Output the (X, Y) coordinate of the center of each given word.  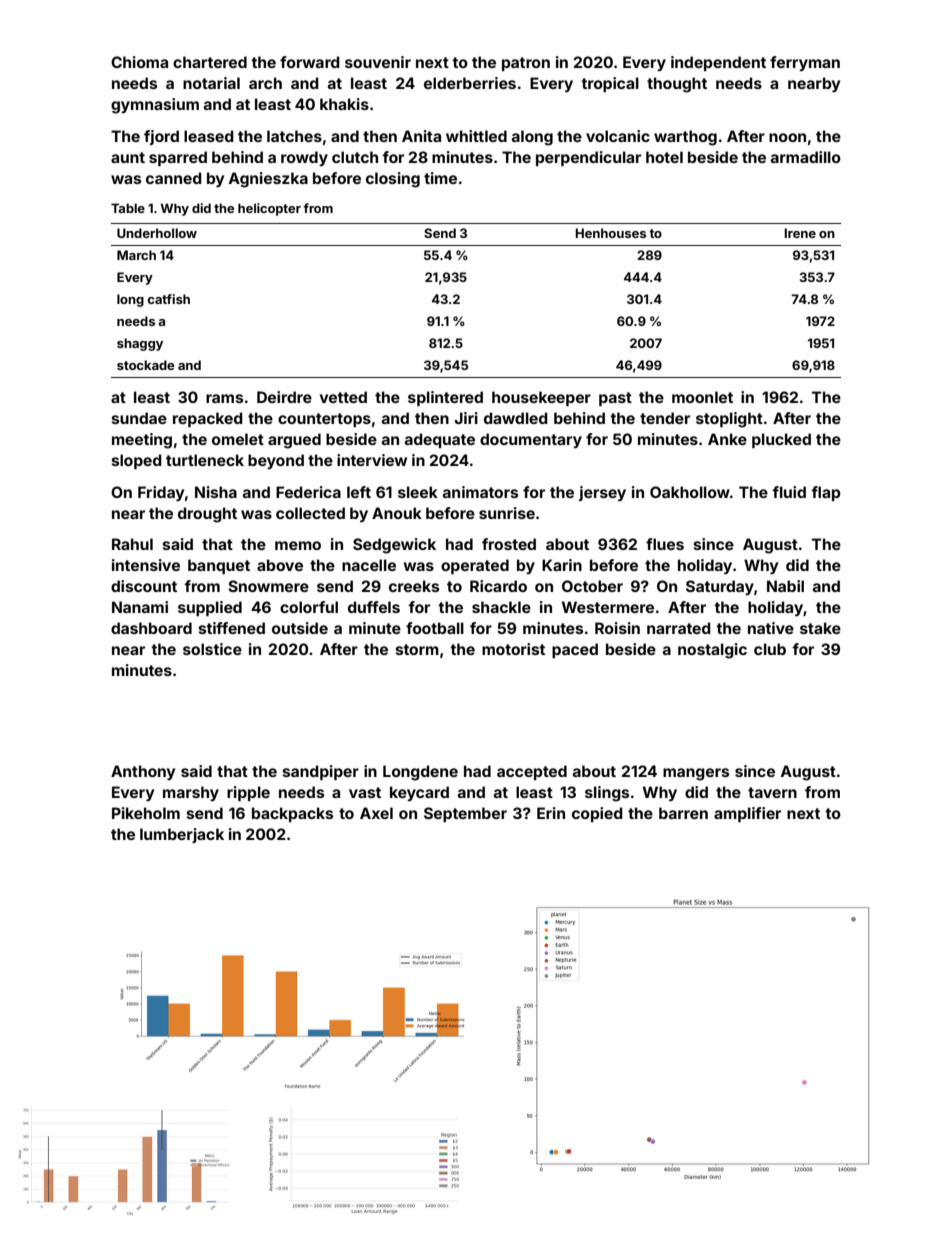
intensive (146, 565)
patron (526, 64)
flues (665, 544)
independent (718, 63)
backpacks (292, 814)
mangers (696, 774)
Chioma (139, 62)
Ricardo (498, 586)
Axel (376, 813)
